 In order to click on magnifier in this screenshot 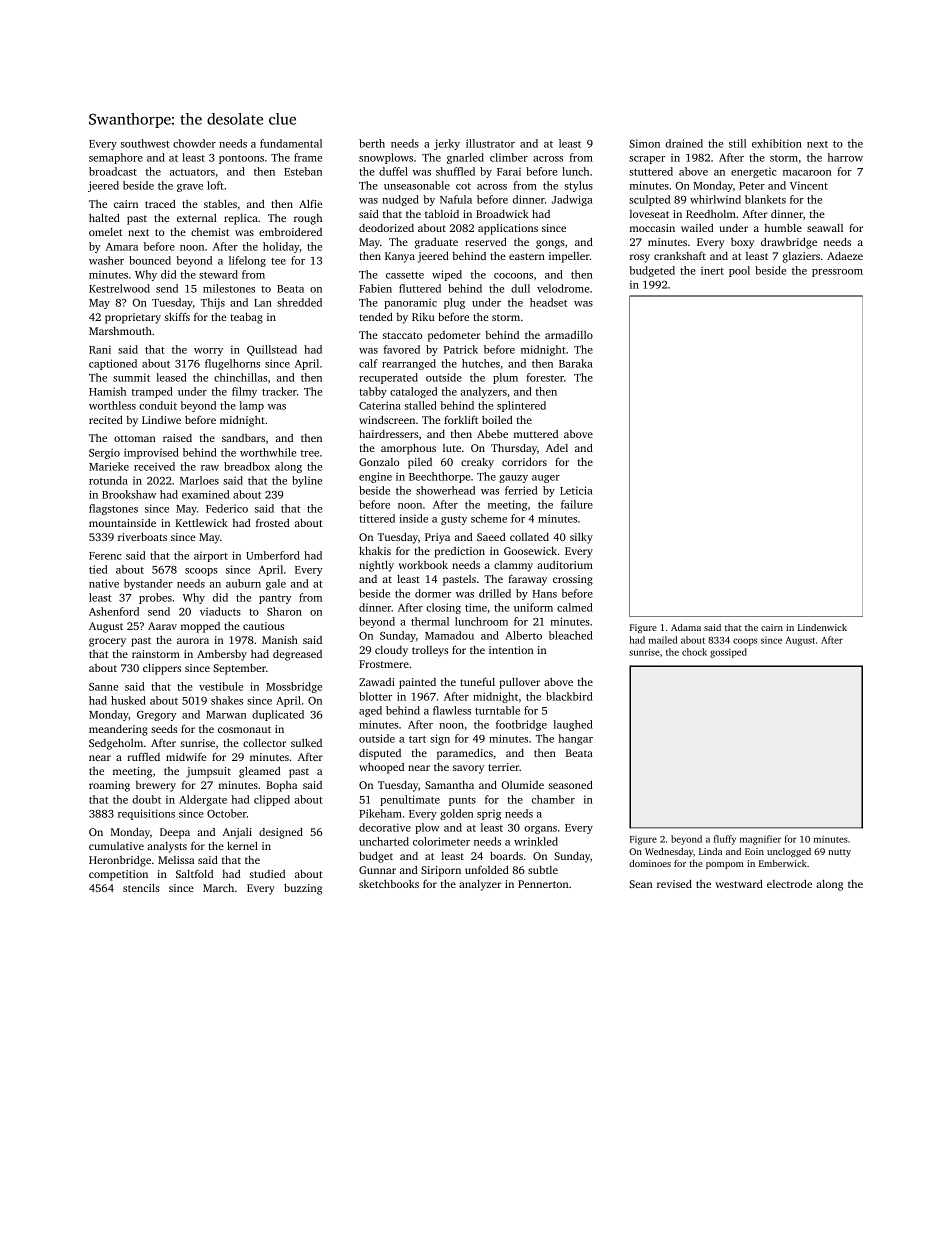, I will do `click(760, 840)`.
